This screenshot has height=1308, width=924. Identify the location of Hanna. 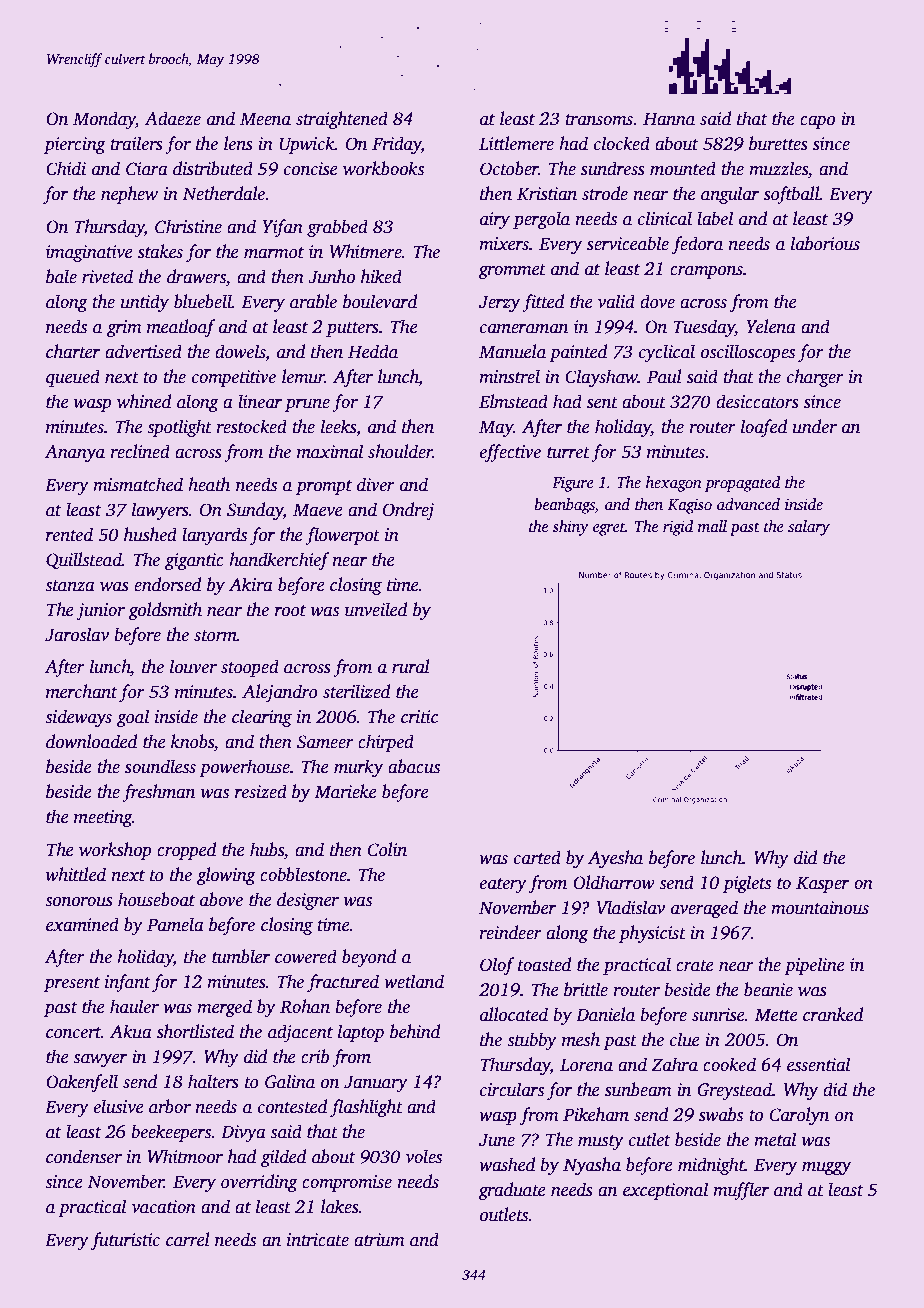
(669, 119).
